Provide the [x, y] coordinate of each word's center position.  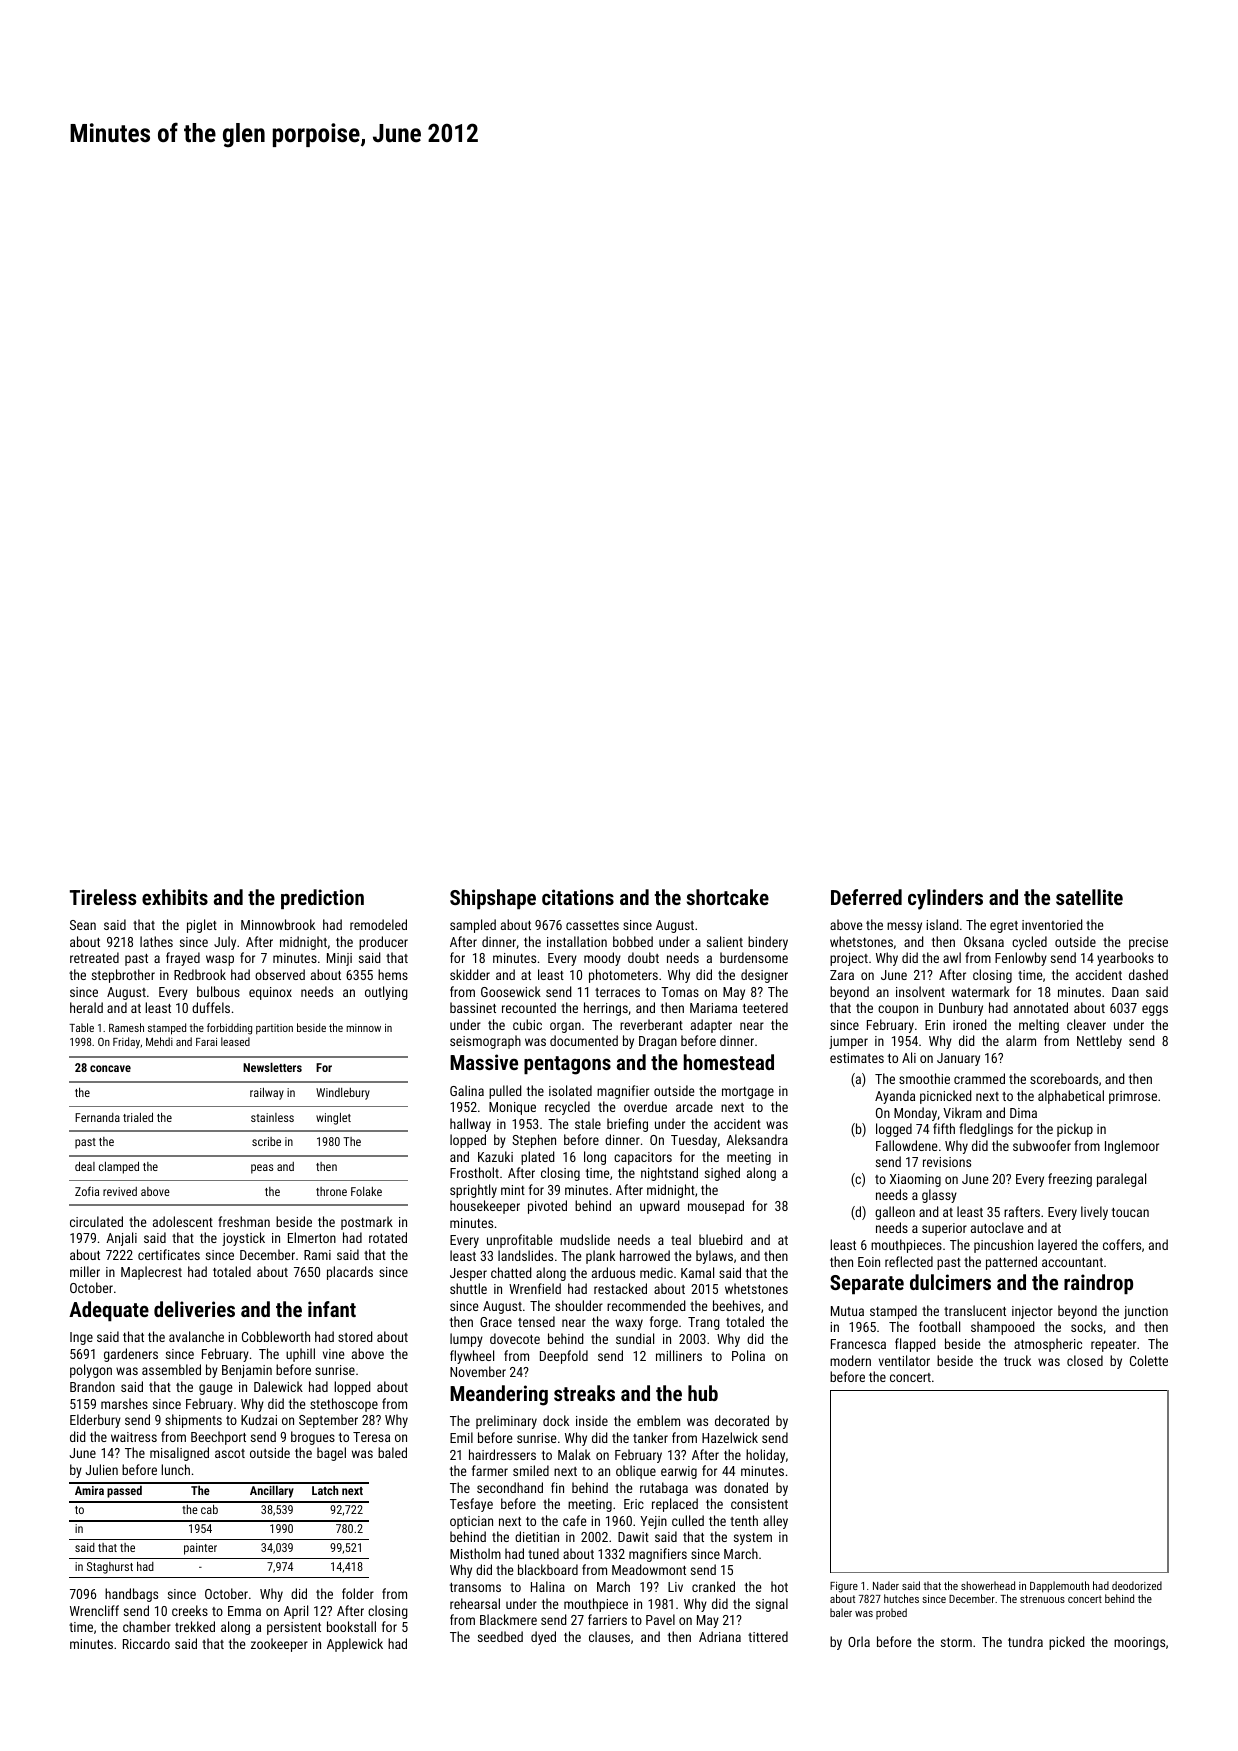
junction [1146, 1312]
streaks [584, 1393]
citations [578, 897]
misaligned [179, 1454]
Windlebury [343, 1094]
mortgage [748, 1093]
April [296, 1612]
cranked [713, 1586]
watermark [981, 991]
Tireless [103, 897]
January [958, 1059]
